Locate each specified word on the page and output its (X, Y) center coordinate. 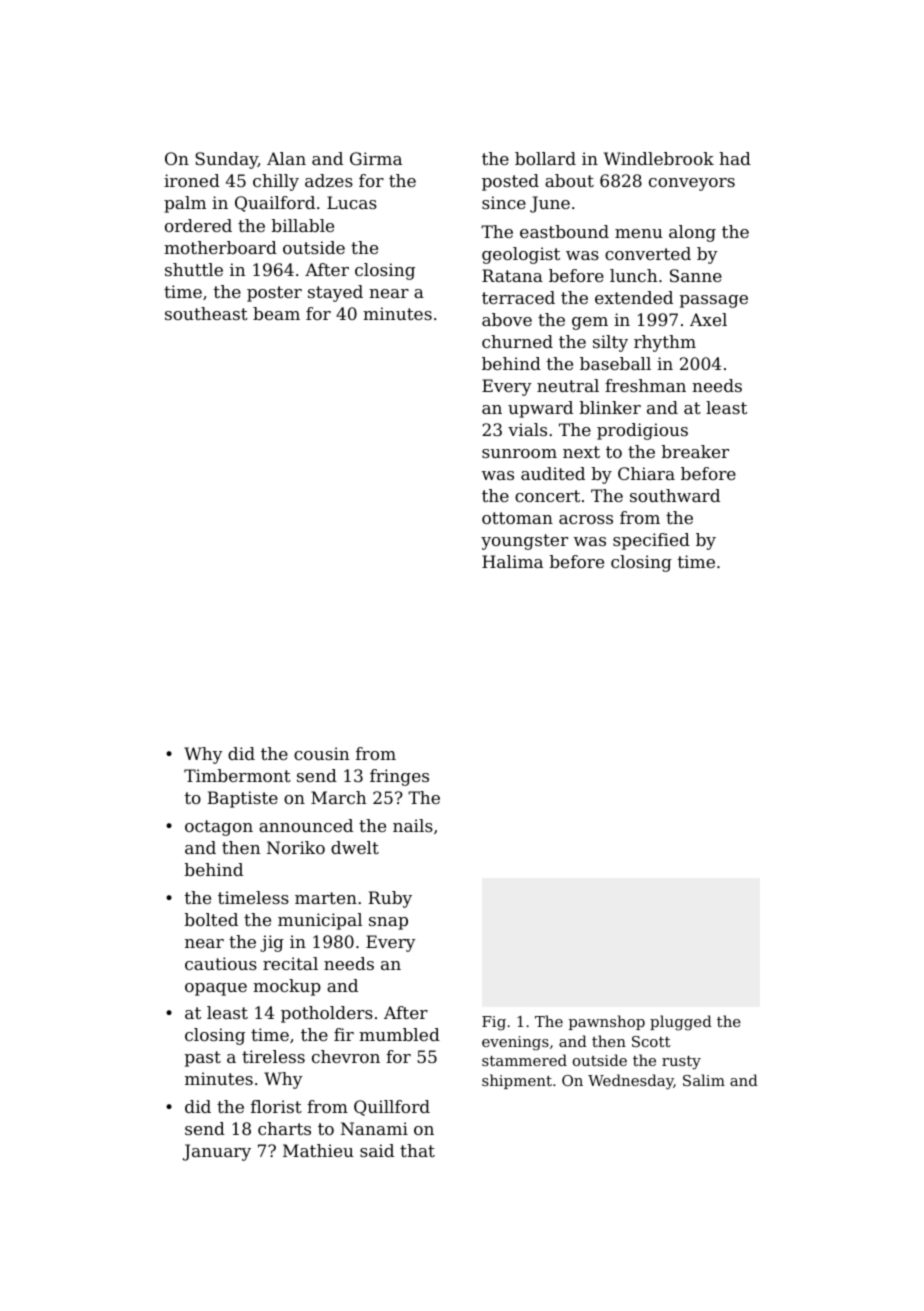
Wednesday (631, 1082)
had (735, 158)
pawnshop (607, 1022)
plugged (681, 1023)
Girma (376, 158)
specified (651, 541)
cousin (321, 753)
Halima (512, 561)
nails (413, 825)
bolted (211, 919)
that (417, 1150)
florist (276, 1106)
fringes (399, 777)
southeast (206, 313)
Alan (286, 158)
